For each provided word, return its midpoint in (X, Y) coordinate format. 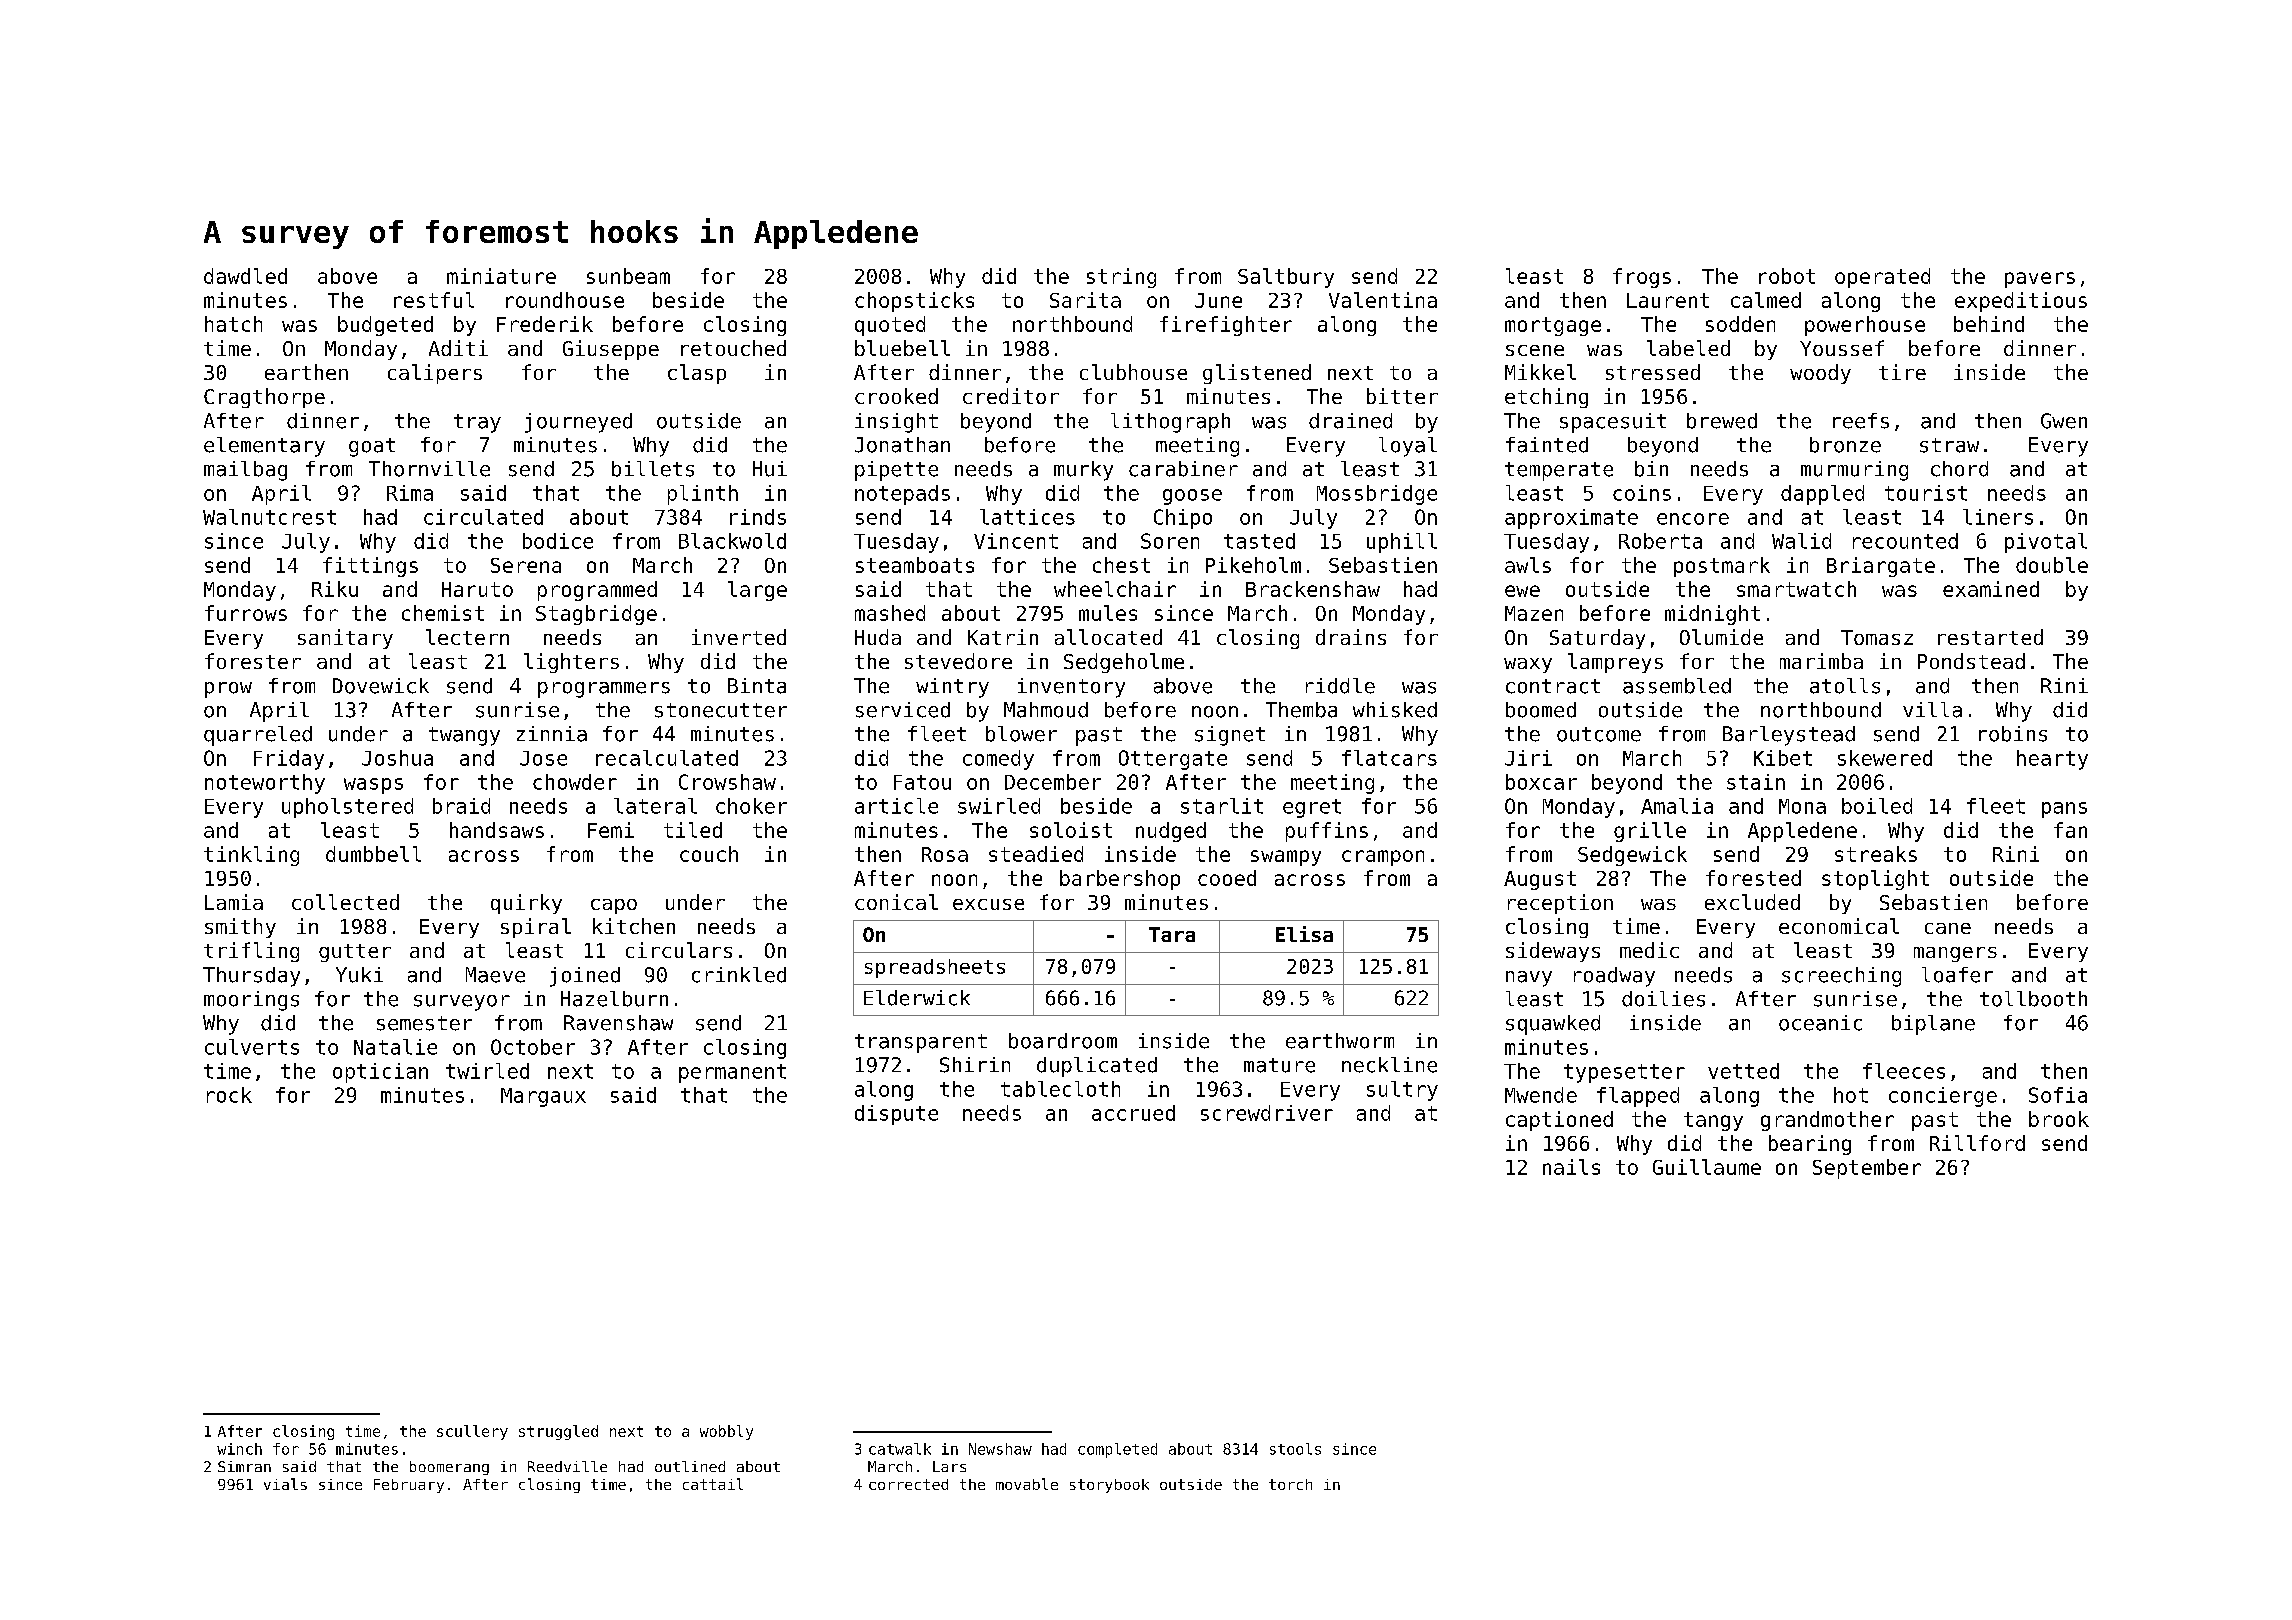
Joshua (397, 758)
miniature (501, 276)
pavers (2040, 280)
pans (2064, 810)
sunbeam (628, 276)
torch (1290, 1484)
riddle (1340, 686)
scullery (472, 1432)
